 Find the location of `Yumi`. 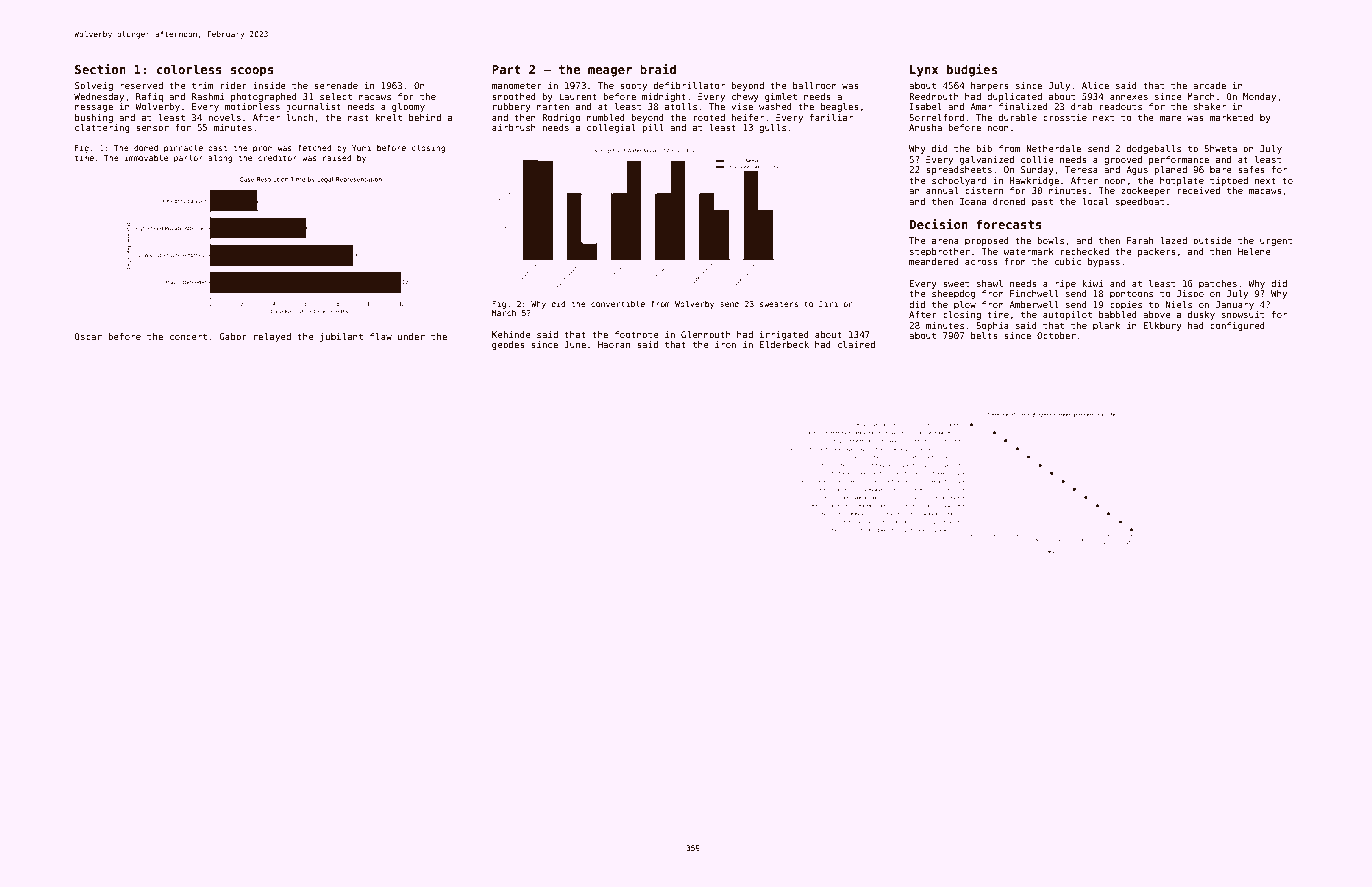

Yumi is located at coordinates (361, 148).
